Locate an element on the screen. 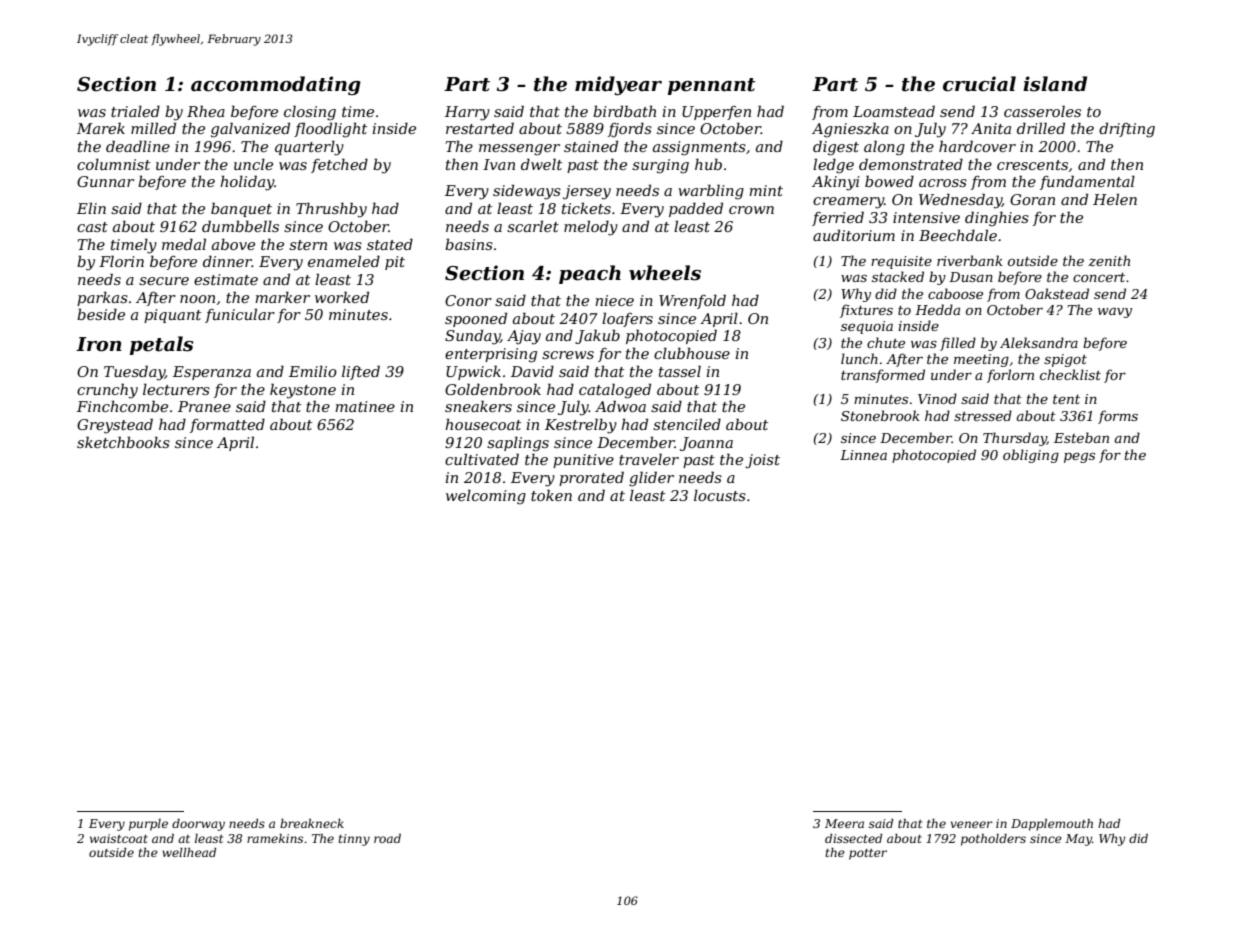 The width and height of the screenshot is (1233, 952). Meera is located at coordinates (844, 823).
